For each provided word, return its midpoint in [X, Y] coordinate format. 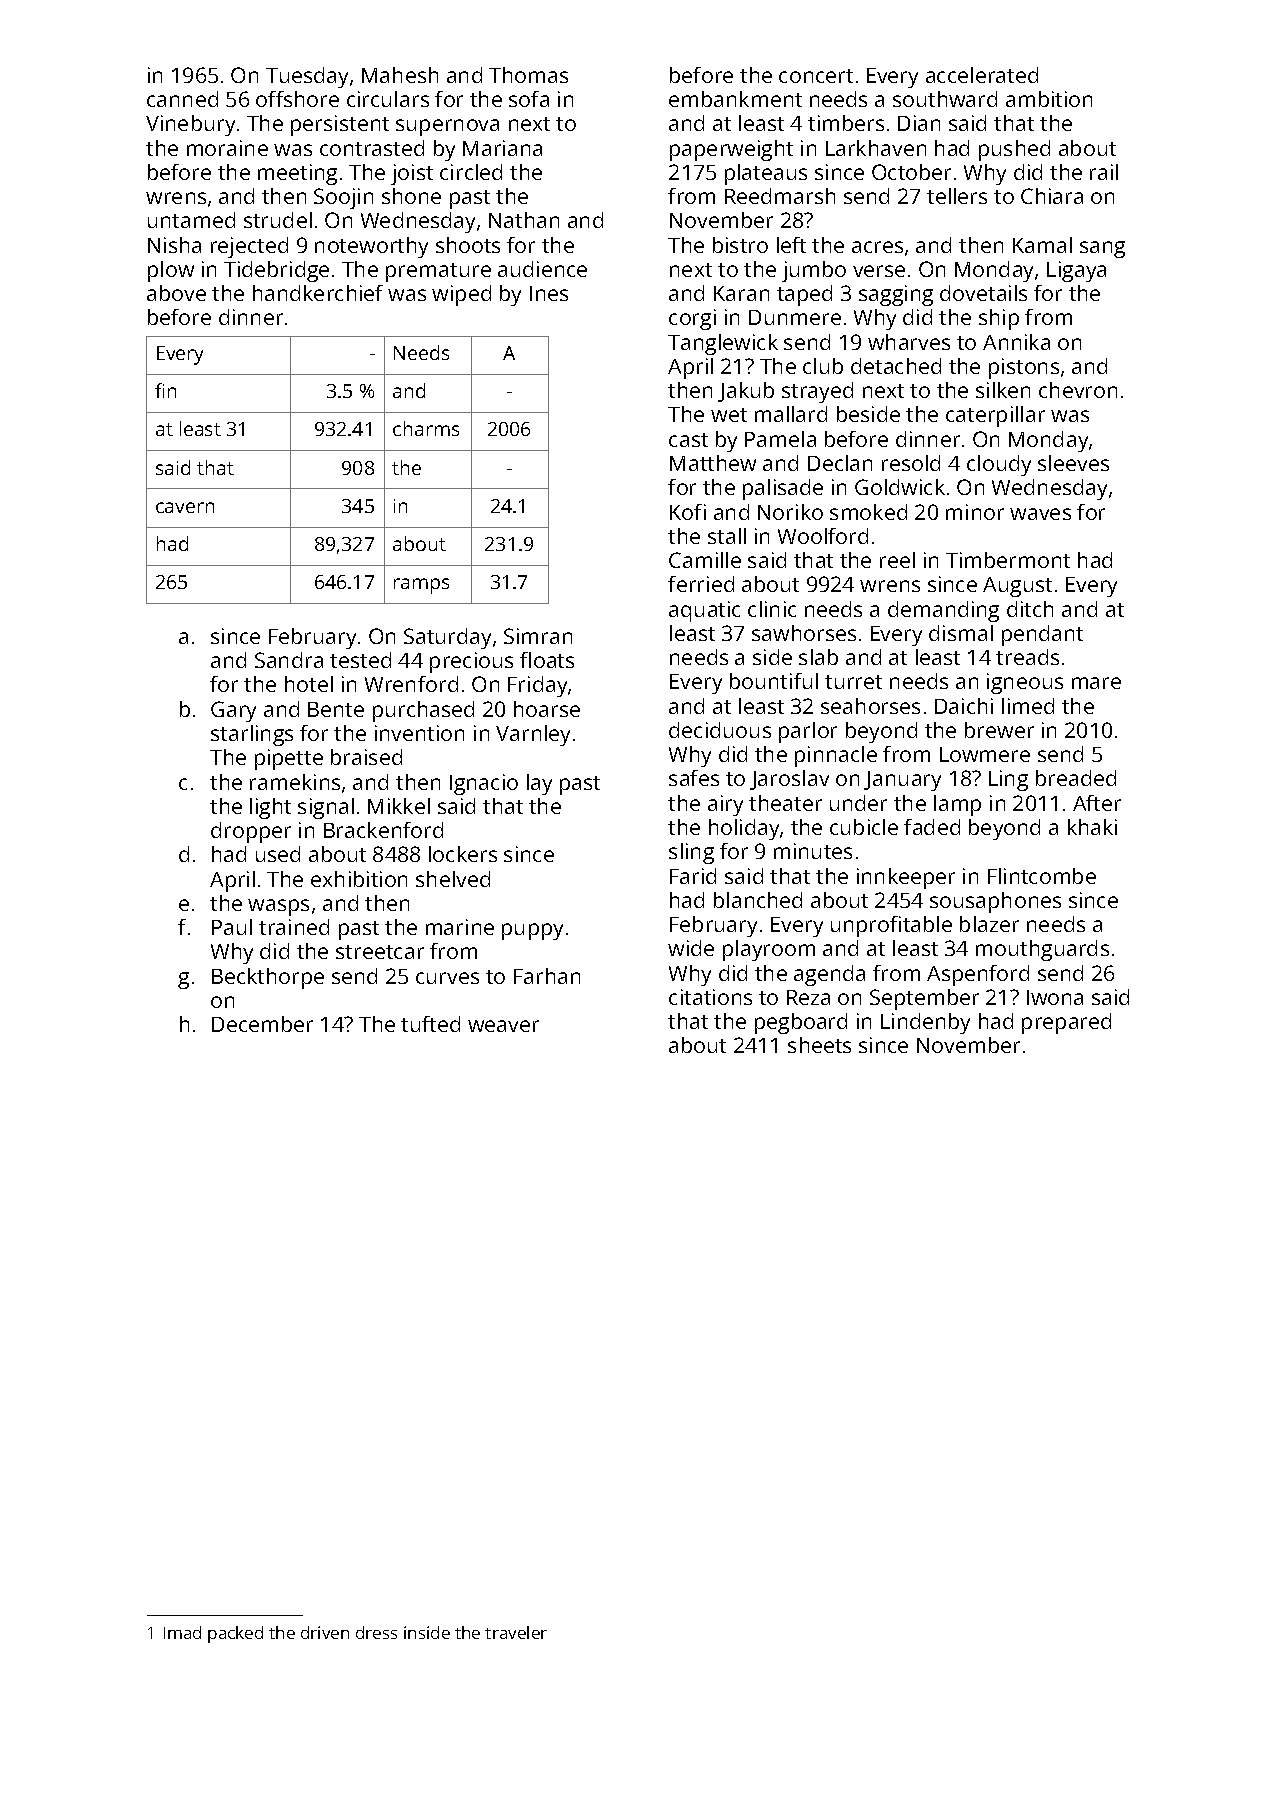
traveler [516, 1632]
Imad [182, 1632]
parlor [808, 732]
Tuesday [307, 77]
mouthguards [1042, 950]
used [278, 854]
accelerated [982, 75]
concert [816, 76]
